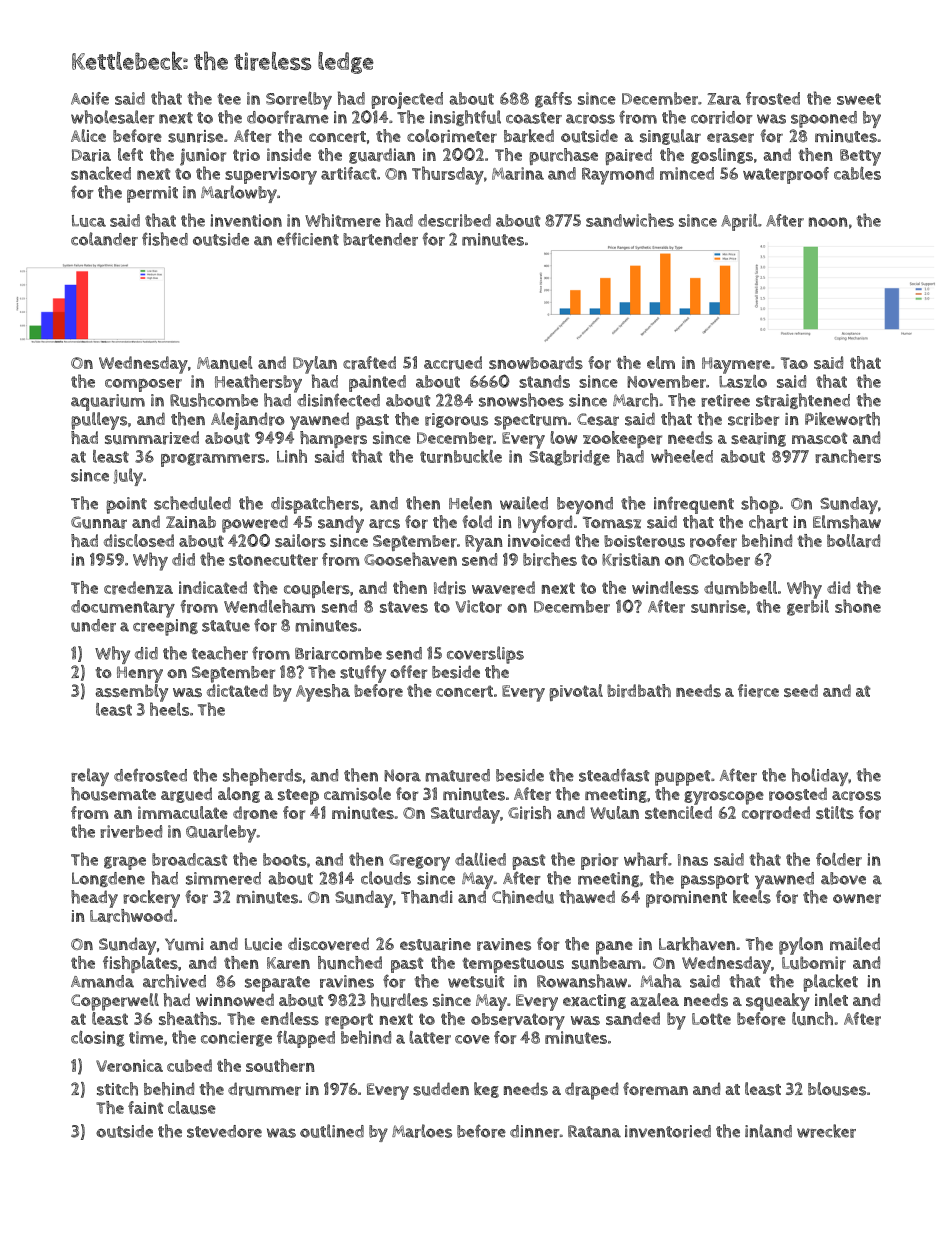 This screenshot has height=1233, width=952. What do you see at coordinates (407, 100) in the screenshot?
I see `projected` at bounding box center [407, 100].
